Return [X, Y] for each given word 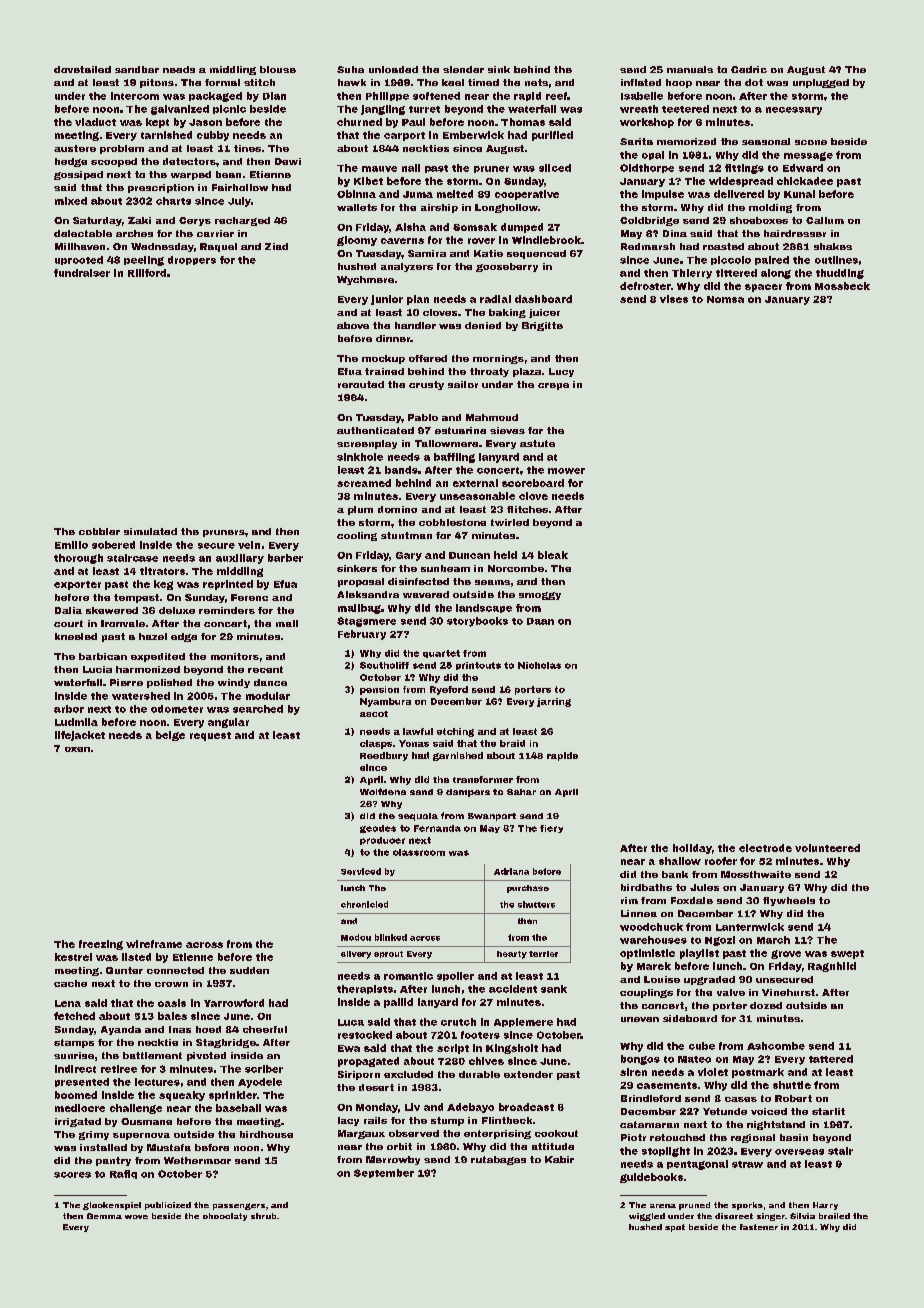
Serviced [361, 871]
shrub [263, 1216]
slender [463, 69]
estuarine [460, 430]
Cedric [749, 69]
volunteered [827, 848]
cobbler [99, 531]
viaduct [95, 122]
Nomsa [725, 299]
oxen [77, 749]
